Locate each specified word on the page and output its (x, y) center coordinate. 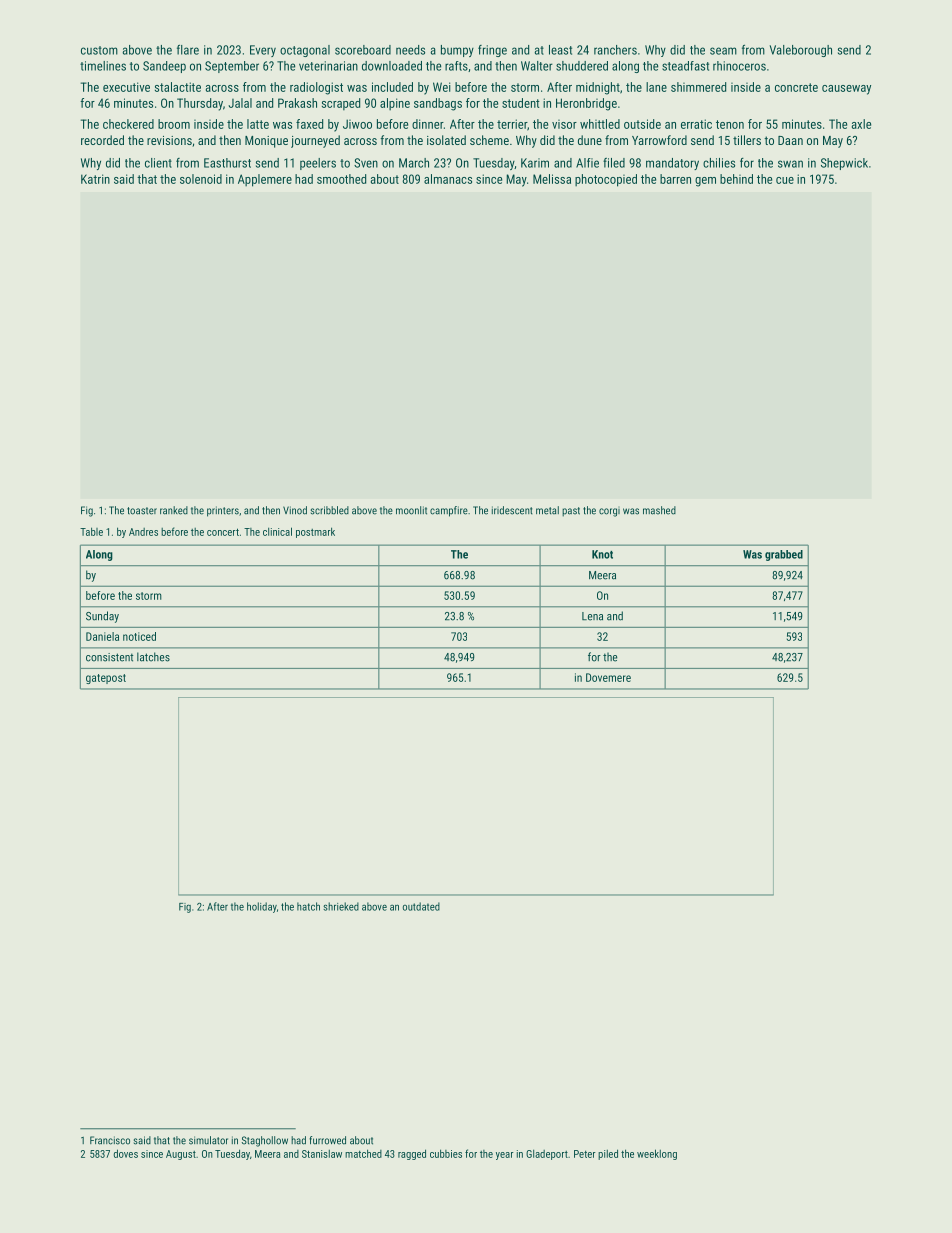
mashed (659, 510)
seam (723, 51)
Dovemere (608, 677)
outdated (421, 906)
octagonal (305, 51)
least (560, 50)
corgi (609, 512)
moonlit (411, 510)
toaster (142, 511)
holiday (262, 907)
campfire (449, 511)
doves (126, 1153)
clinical (277, 531)
